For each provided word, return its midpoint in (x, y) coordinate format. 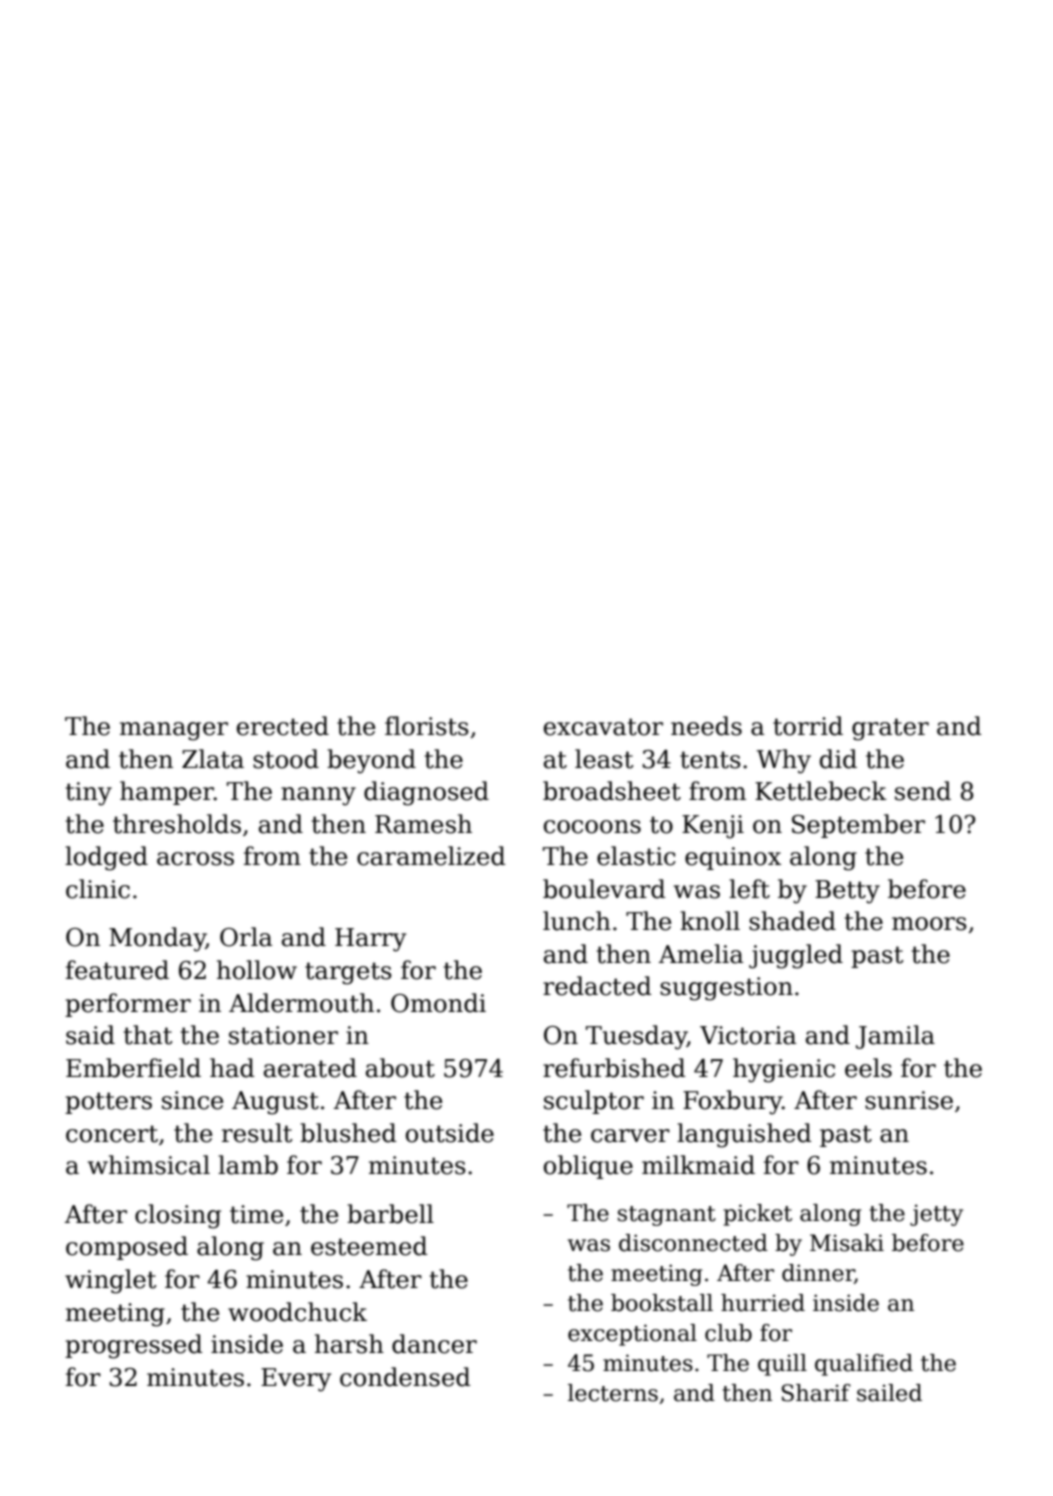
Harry (370, 940)
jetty (936, 1215)
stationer (283, 1035)
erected (283, 726)
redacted (597, 986)
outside (450, 1133)
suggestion (726, 989)
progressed (134, 1346)
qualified (864, 1365)
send (923, 791)
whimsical (149, 1165)
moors (929, 924)
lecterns (613, 1393)
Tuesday (636, 1037)
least (604, 759)
